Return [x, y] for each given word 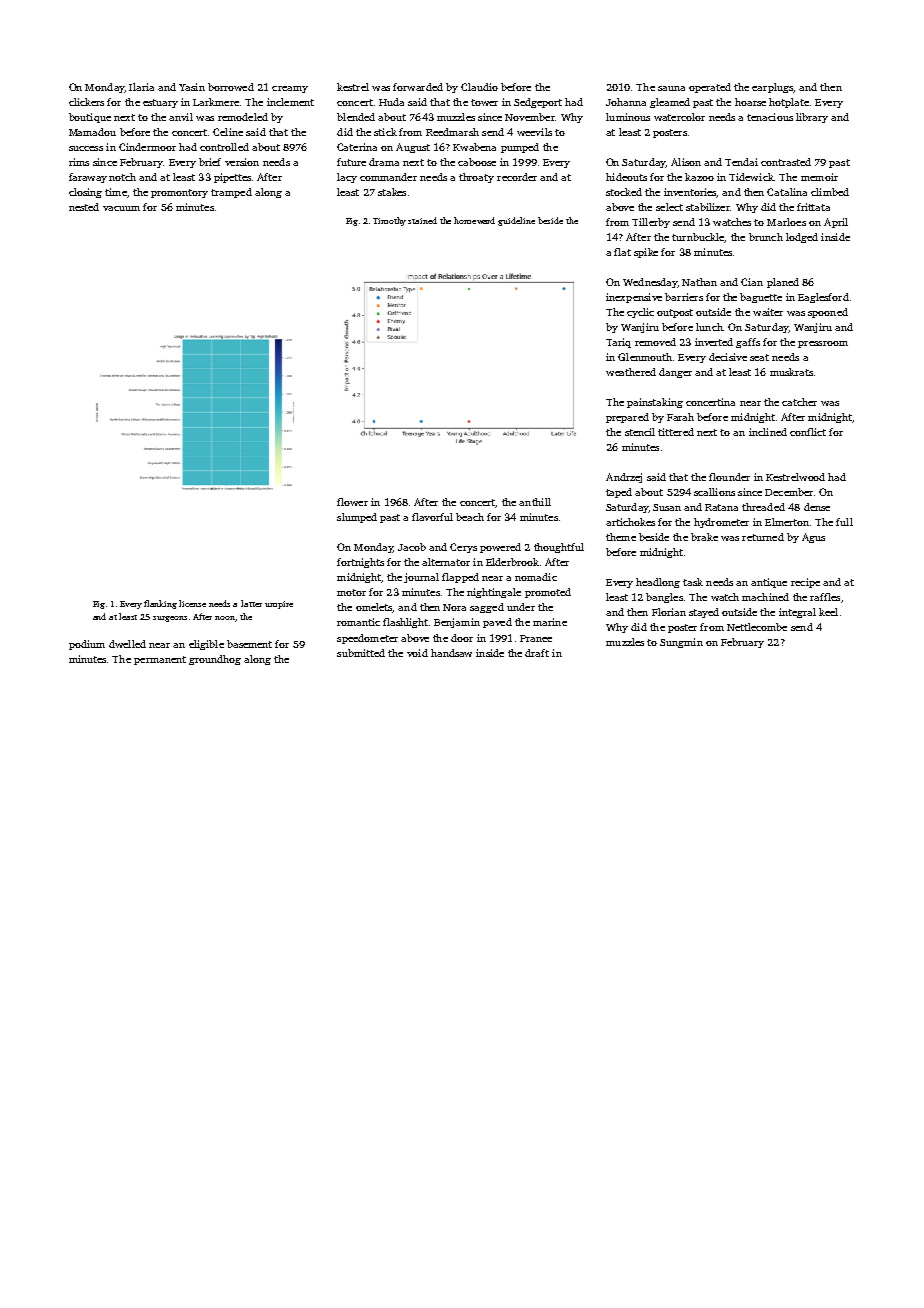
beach [470, 517]
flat [622, 252]
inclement [290, 102]
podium [87, 645]
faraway [88, 178]
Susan [667, 507]
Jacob [412, 547]
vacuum [121, 208]
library [812, 118]
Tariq [618, 343]
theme [621, 537]
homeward [474, 220]
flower [352, 502]
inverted [714, 342]
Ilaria [141, 87]
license [192, 603]
